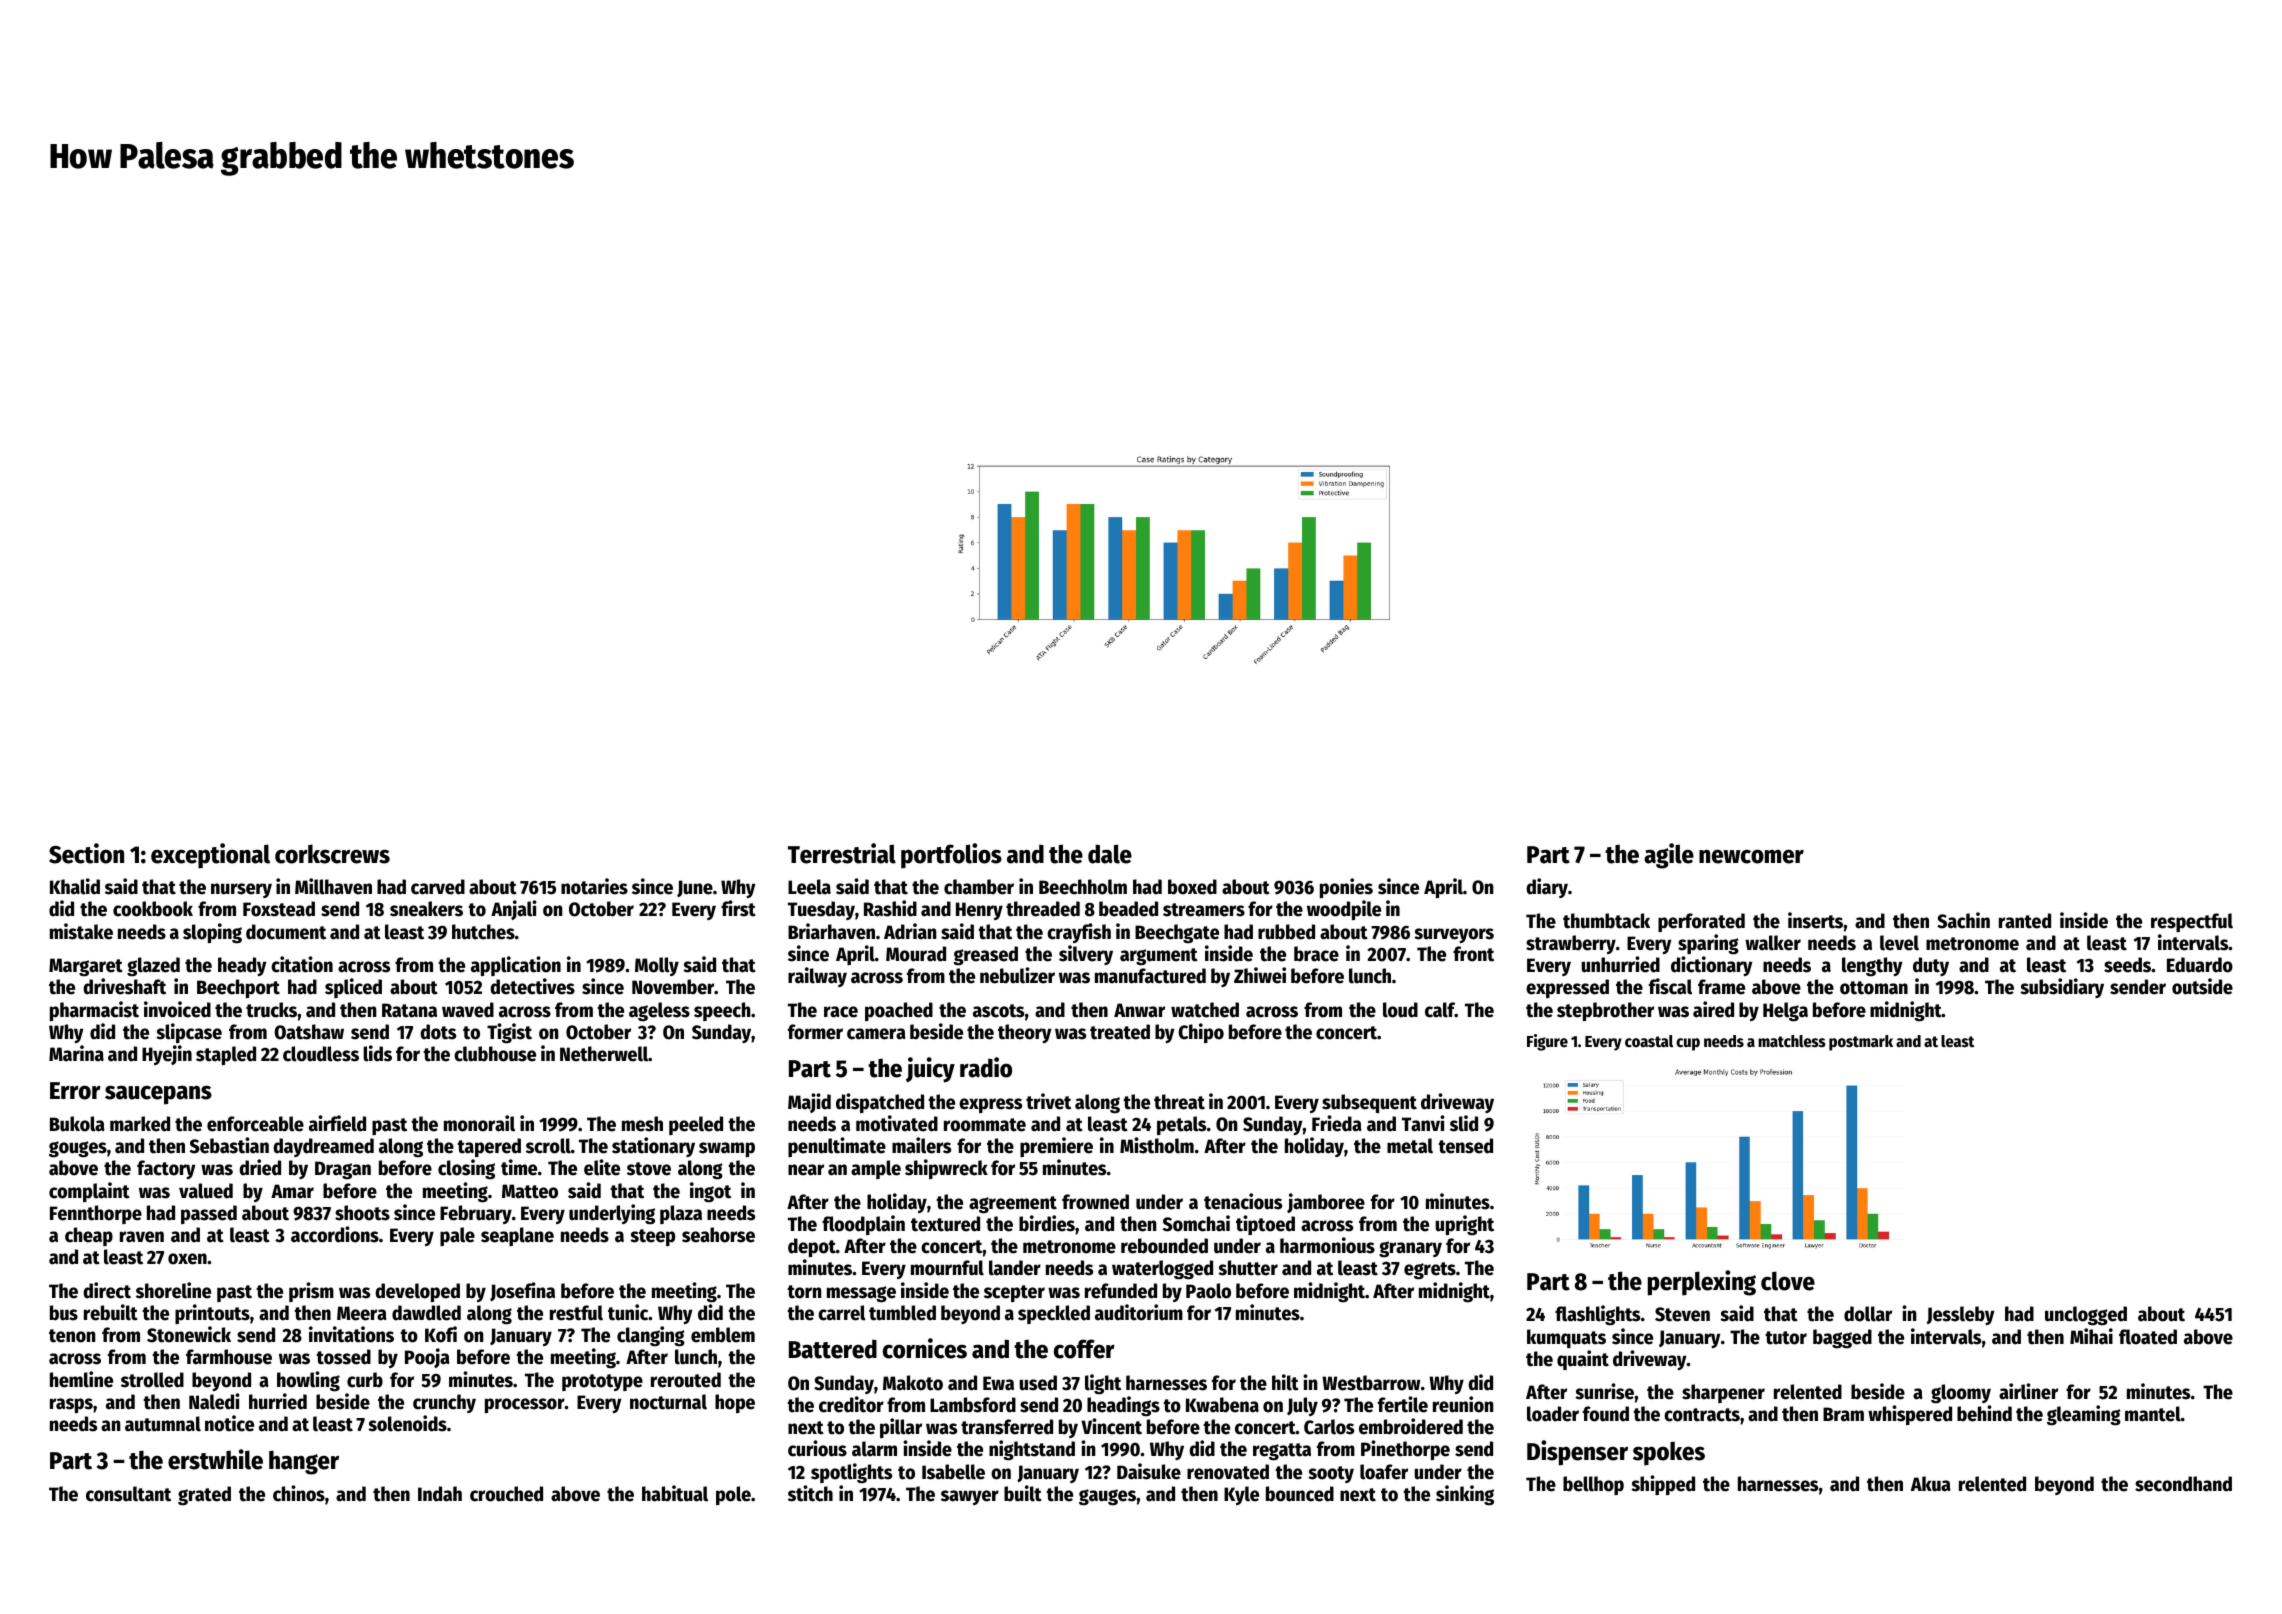 The image size is (2282, 1614). What do you see at coordinates (128, 1494) in the screenshot?
I see `consultant` at bounding box center [128, 1494].
